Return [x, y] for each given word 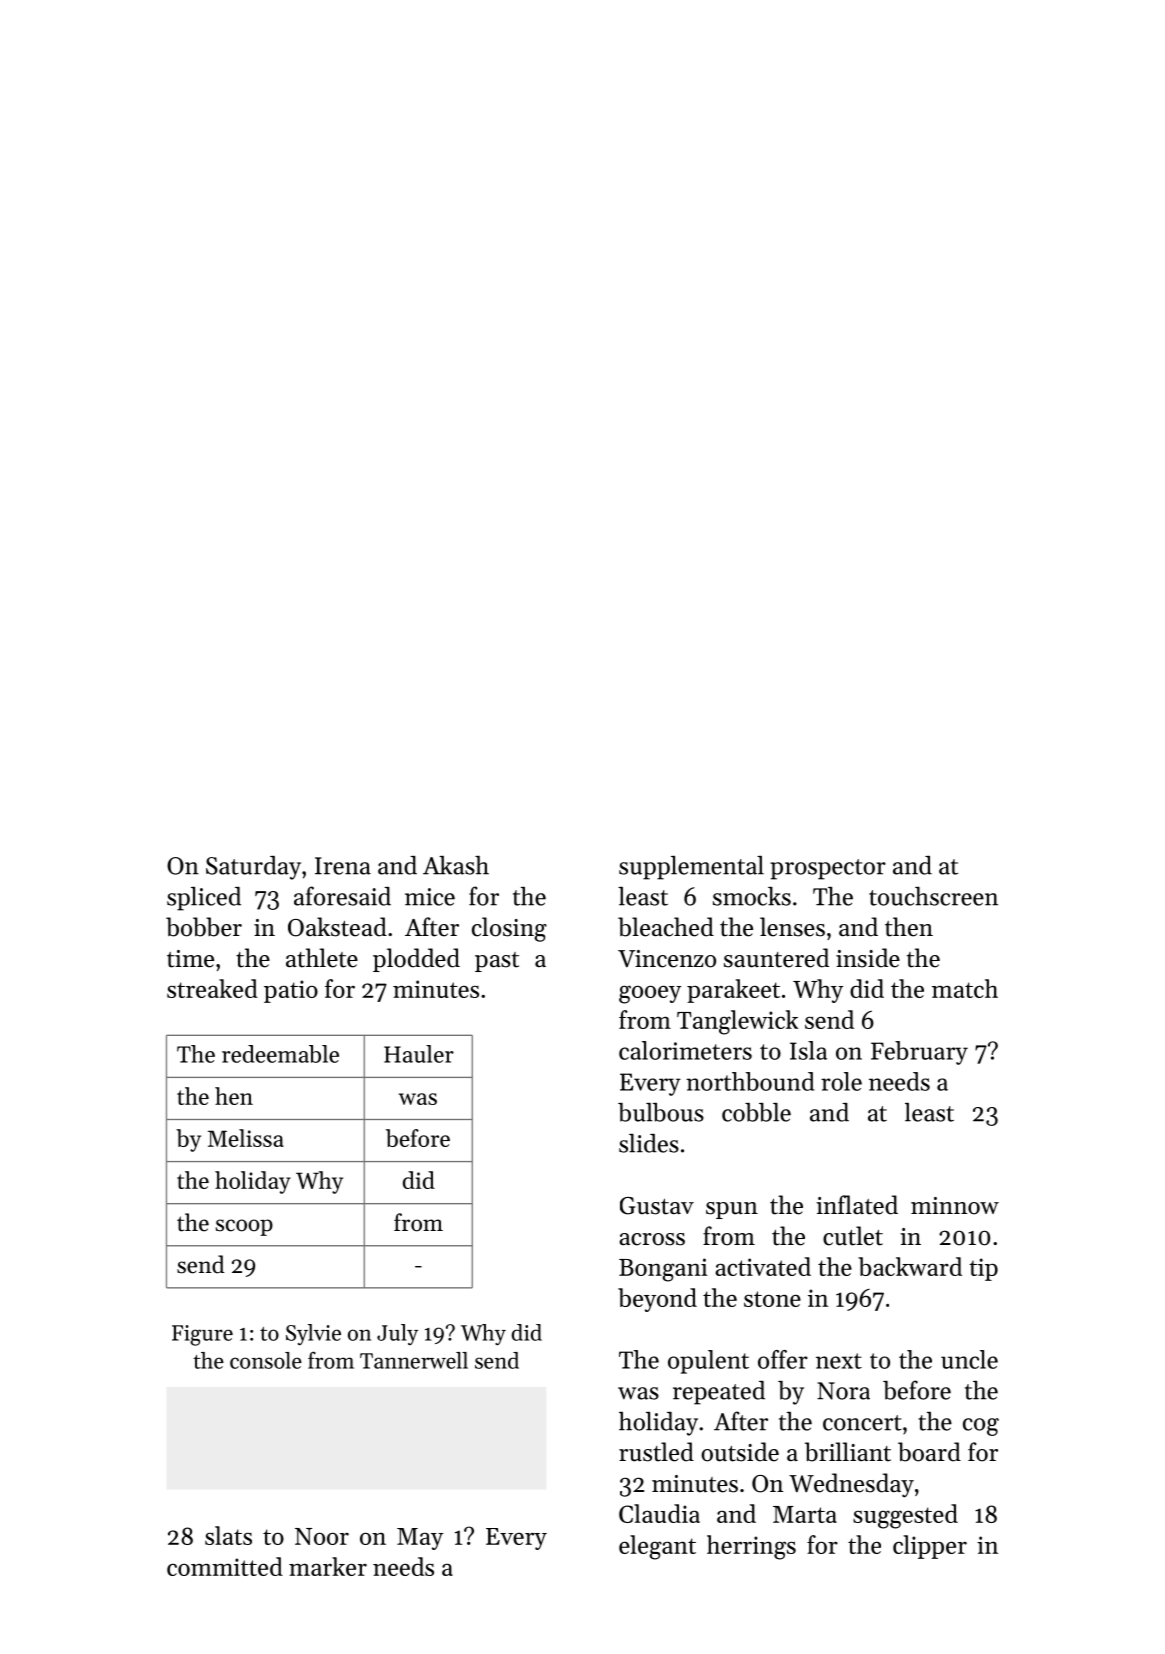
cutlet [853, 1236]
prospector [828, 869]
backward [910, 1266]
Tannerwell [414, 1360]
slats [228, 1535]
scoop [244, 1227]
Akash [456, 865]
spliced [204, 899]
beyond [657, 1300]
